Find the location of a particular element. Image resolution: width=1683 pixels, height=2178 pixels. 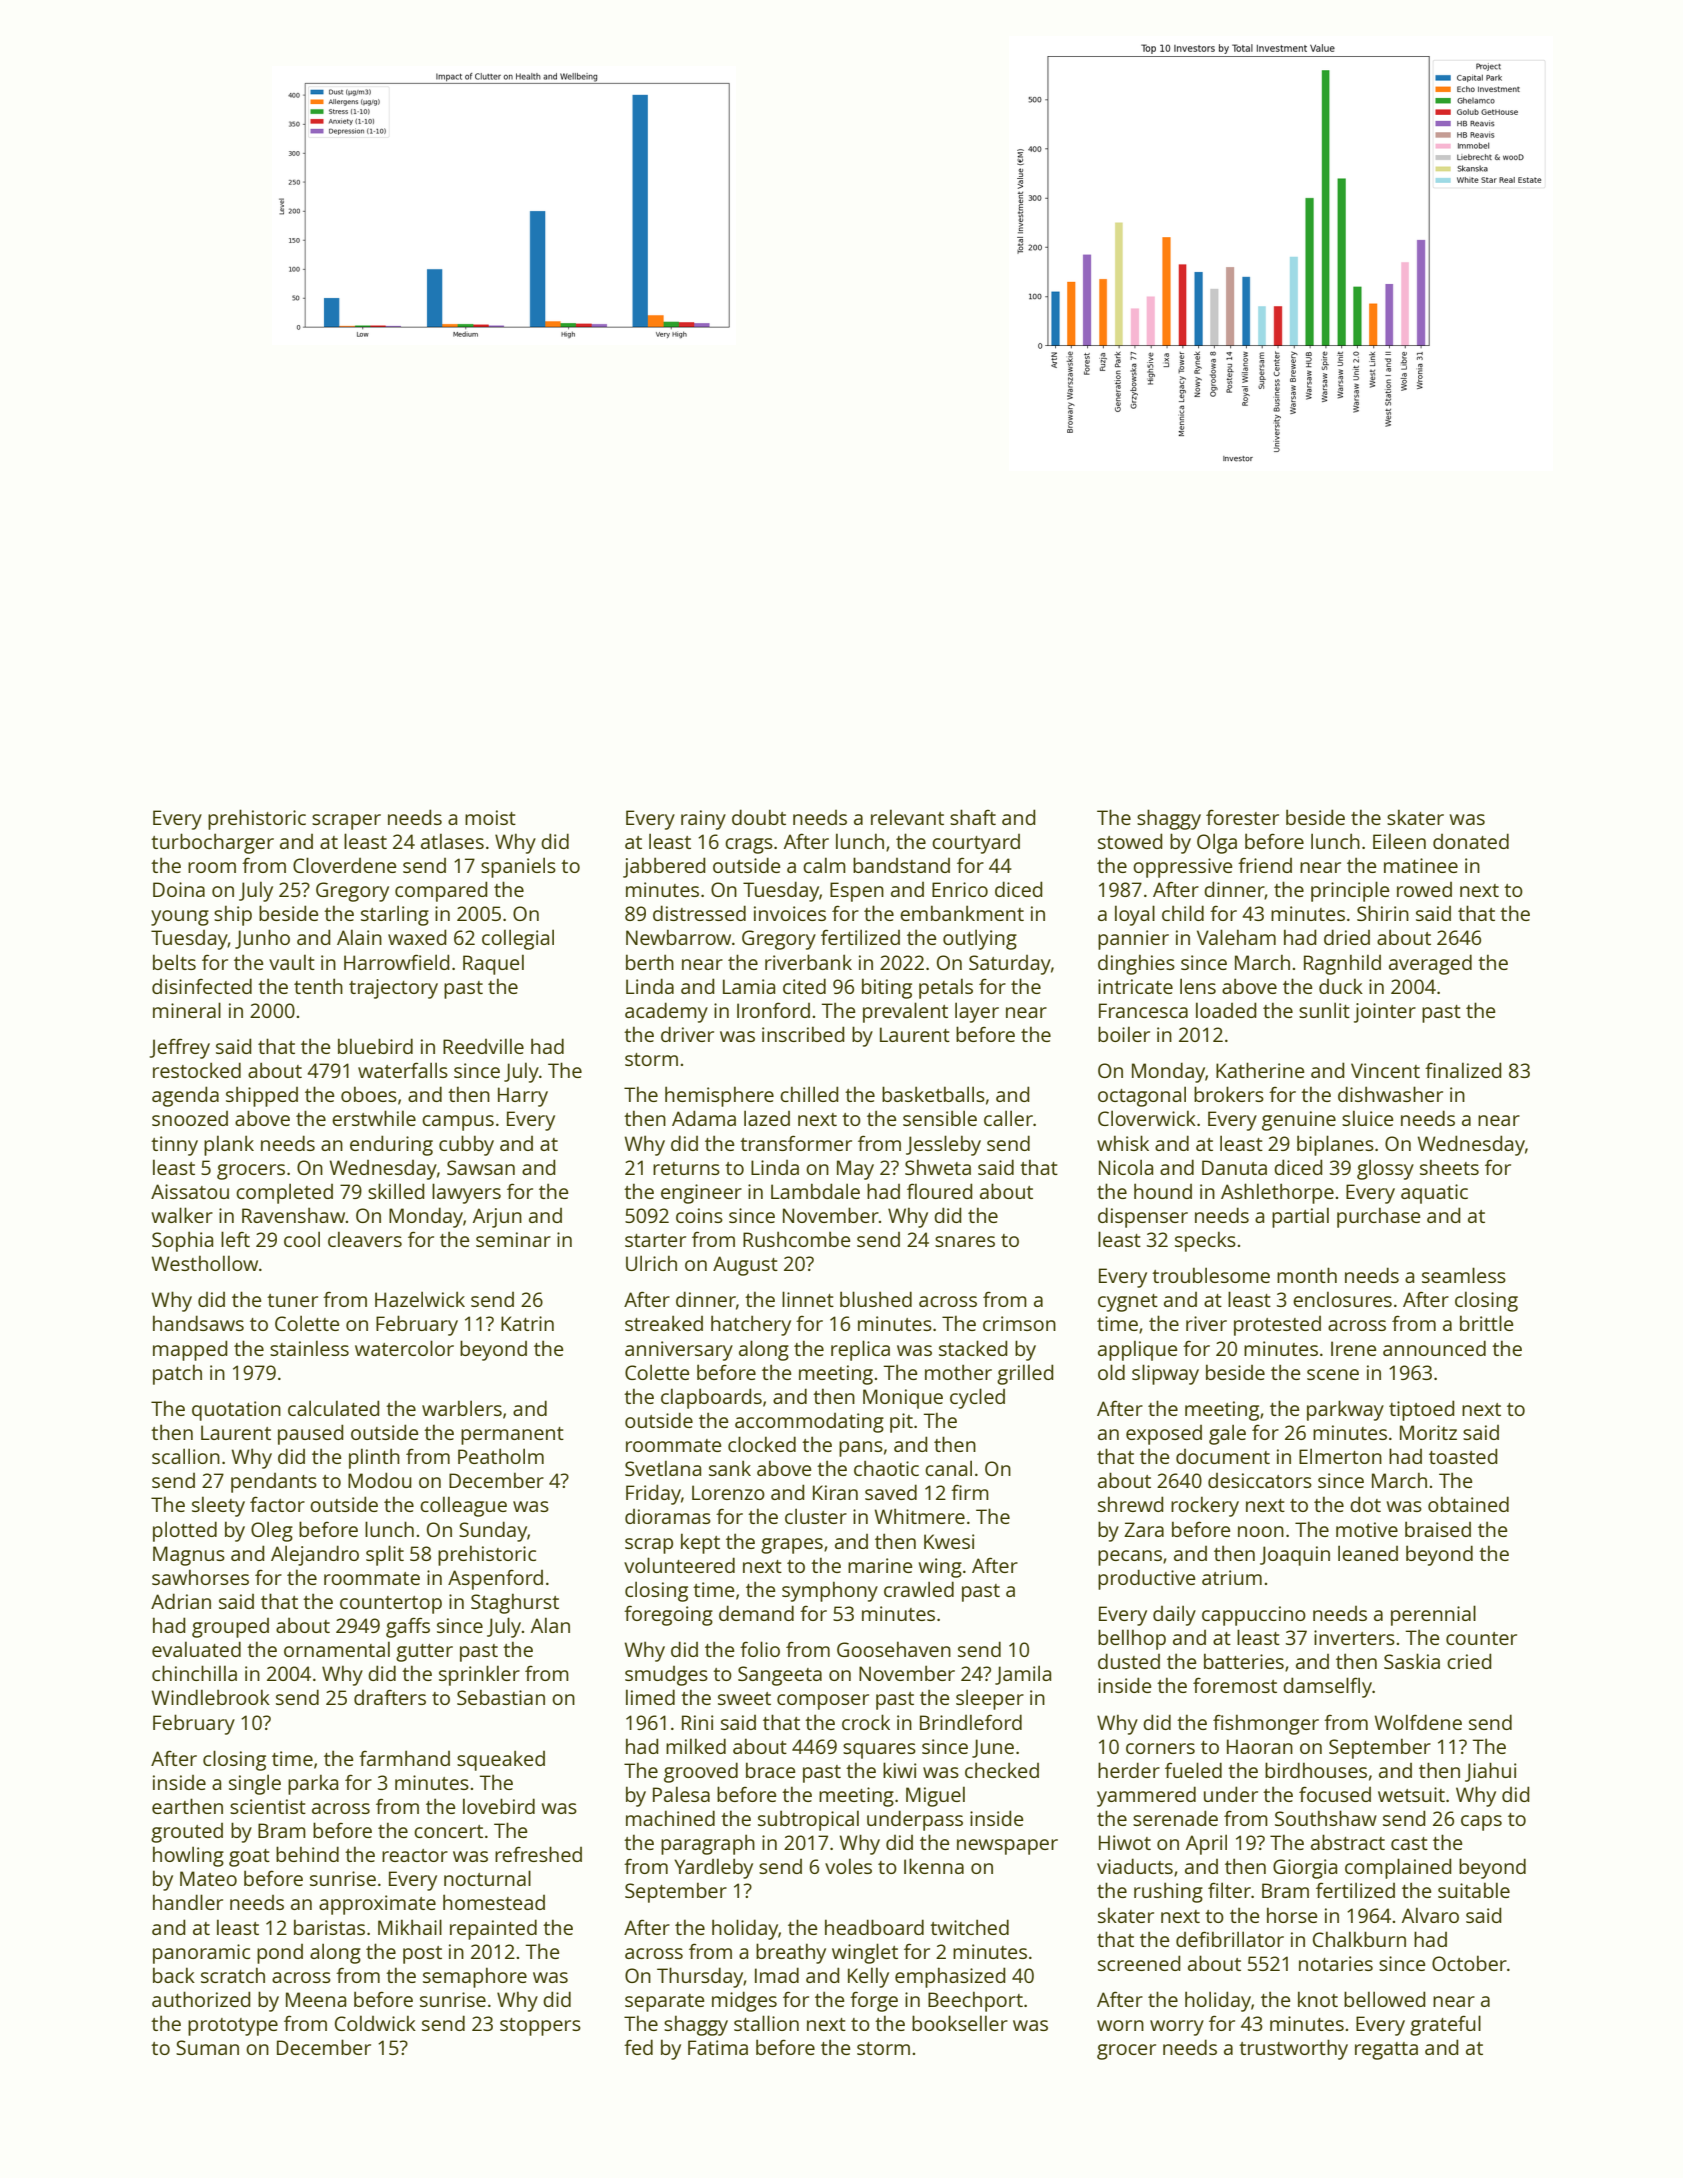

regatta is located at coordinates (1386, 2051).
